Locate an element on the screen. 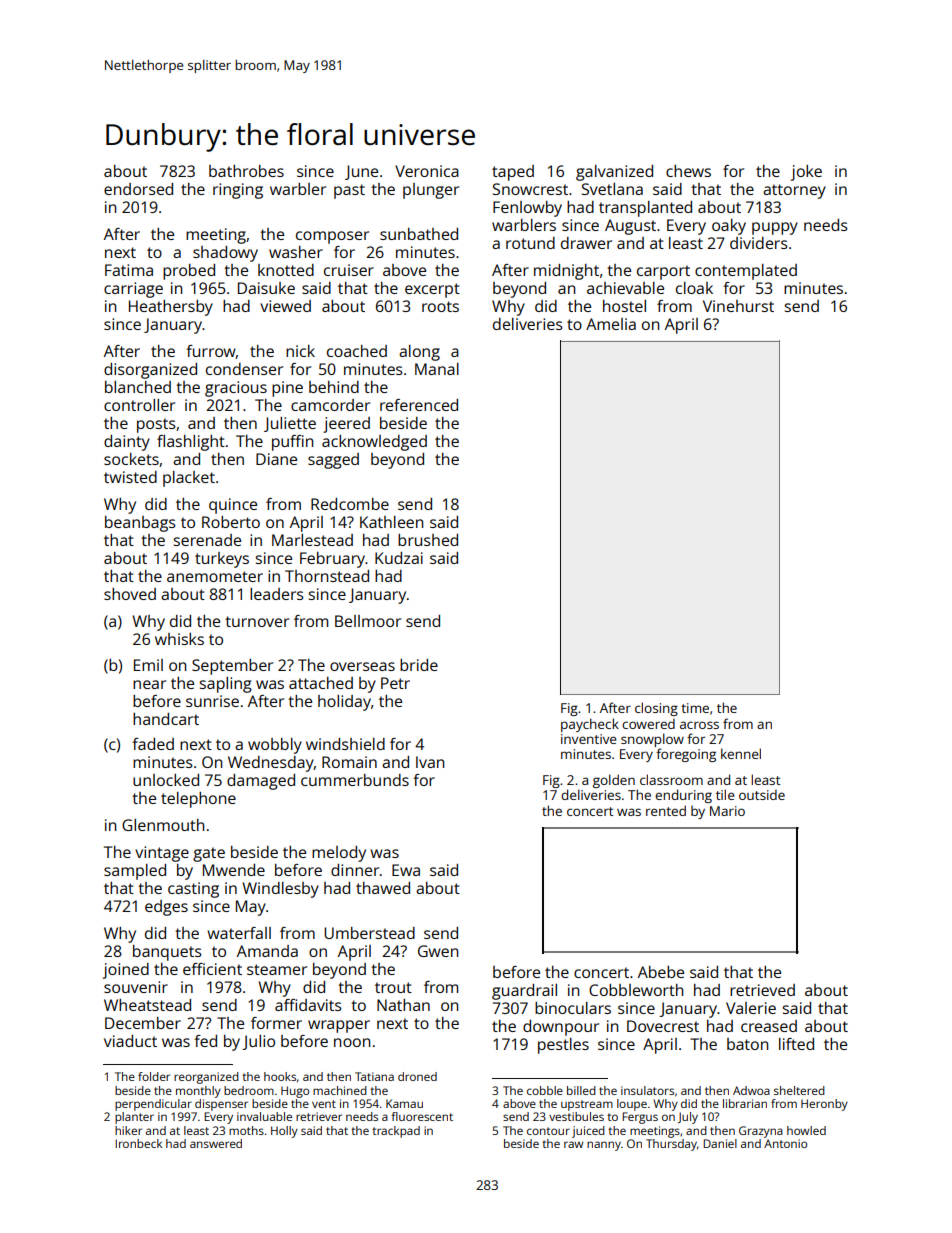  turkeys is located at coordinates (222, 560).
